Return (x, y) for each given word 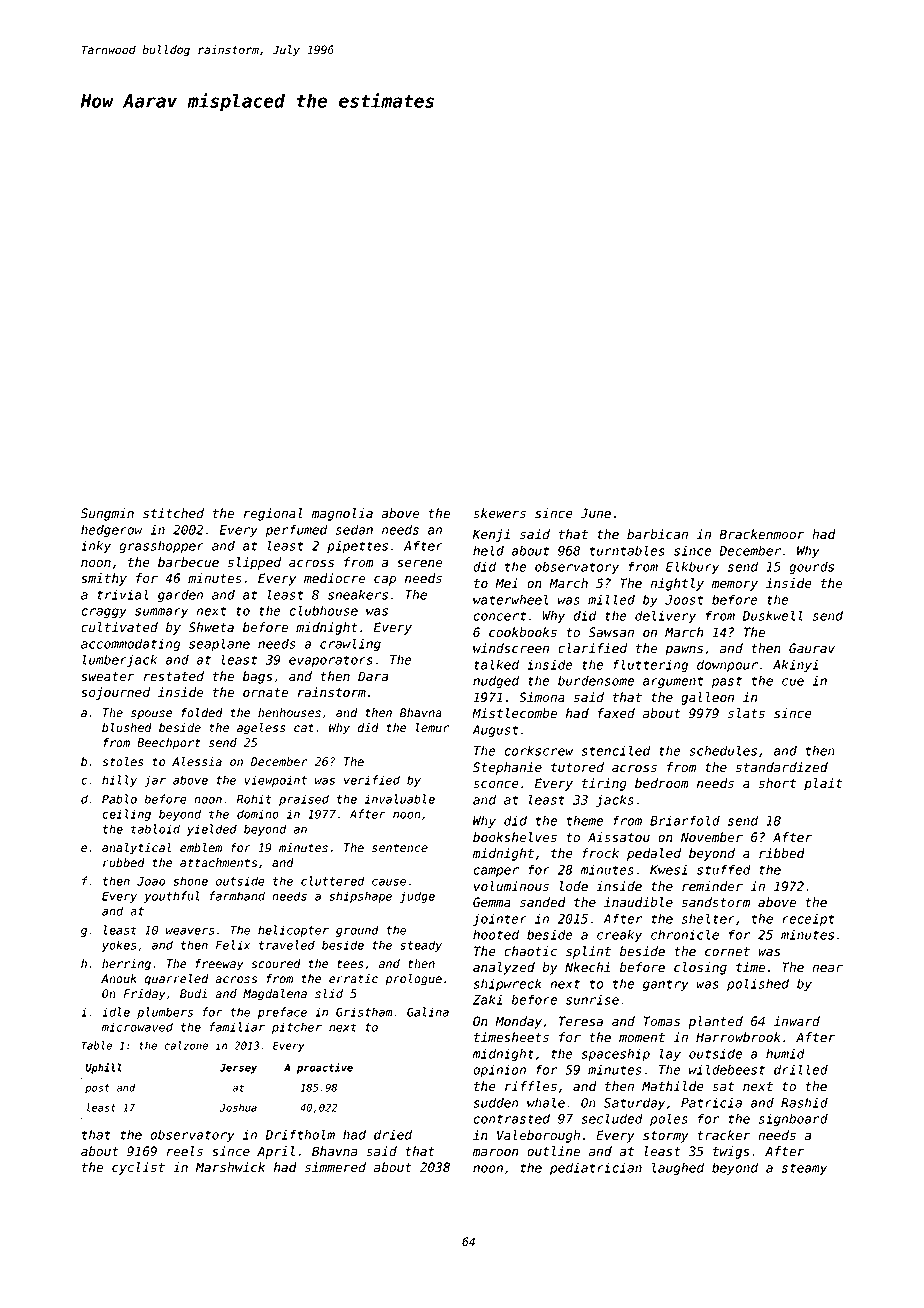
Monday (518, 1022)
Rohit (254, 799)
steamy (804, 1169)
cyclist (138, 1168)
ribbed (782, 853)
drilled (801, 1069)
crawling (350, 644)
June (596, 513)
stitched (173, 513)
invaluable (400, 799)
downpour (727, 665)
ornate (265, 693)
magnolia (342, 514)
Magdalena (275, 995)
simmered (335, 1167)
